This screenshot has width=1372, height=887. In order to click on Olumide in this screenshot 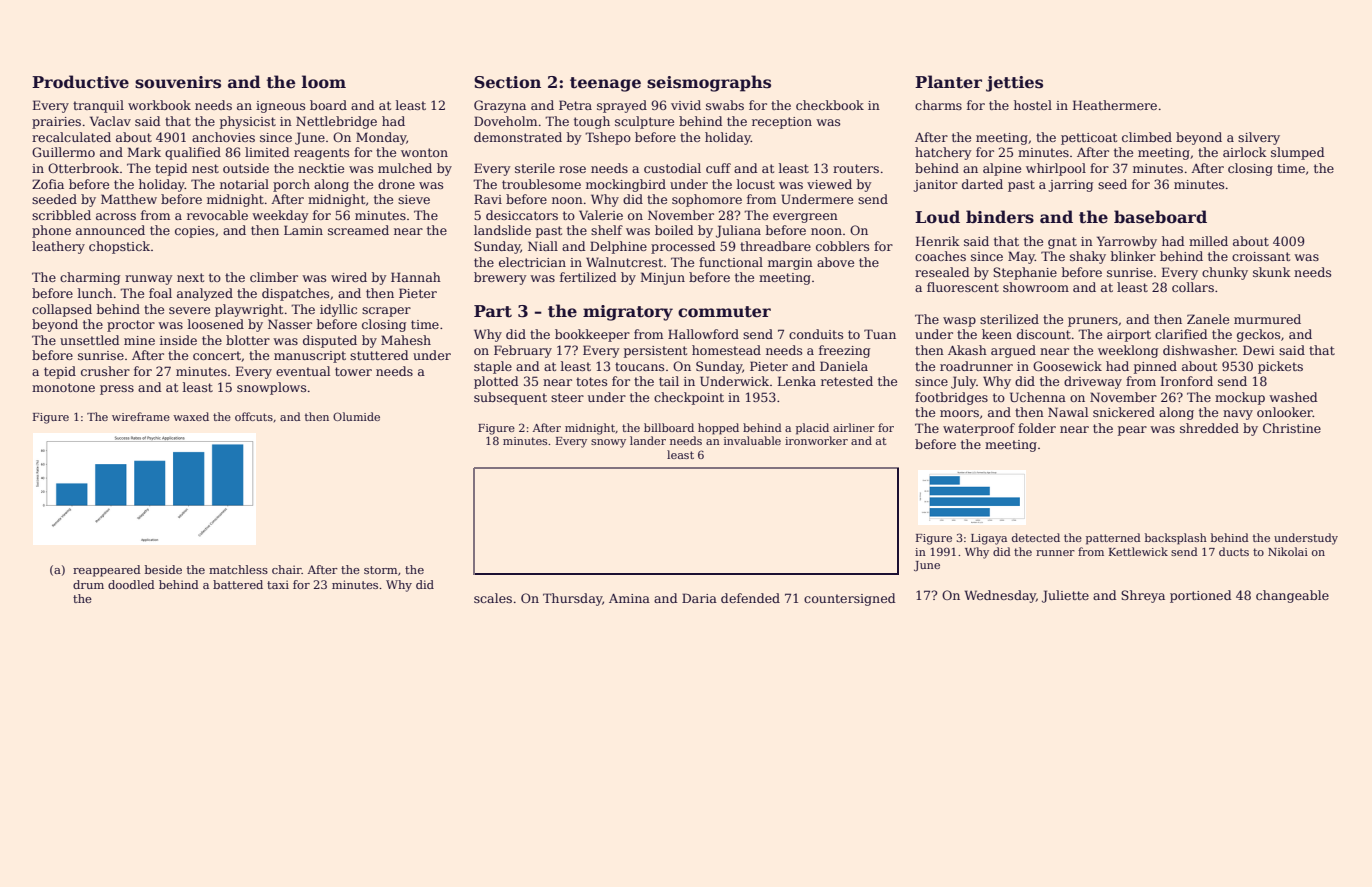, I will do `click(356, 416)`.
